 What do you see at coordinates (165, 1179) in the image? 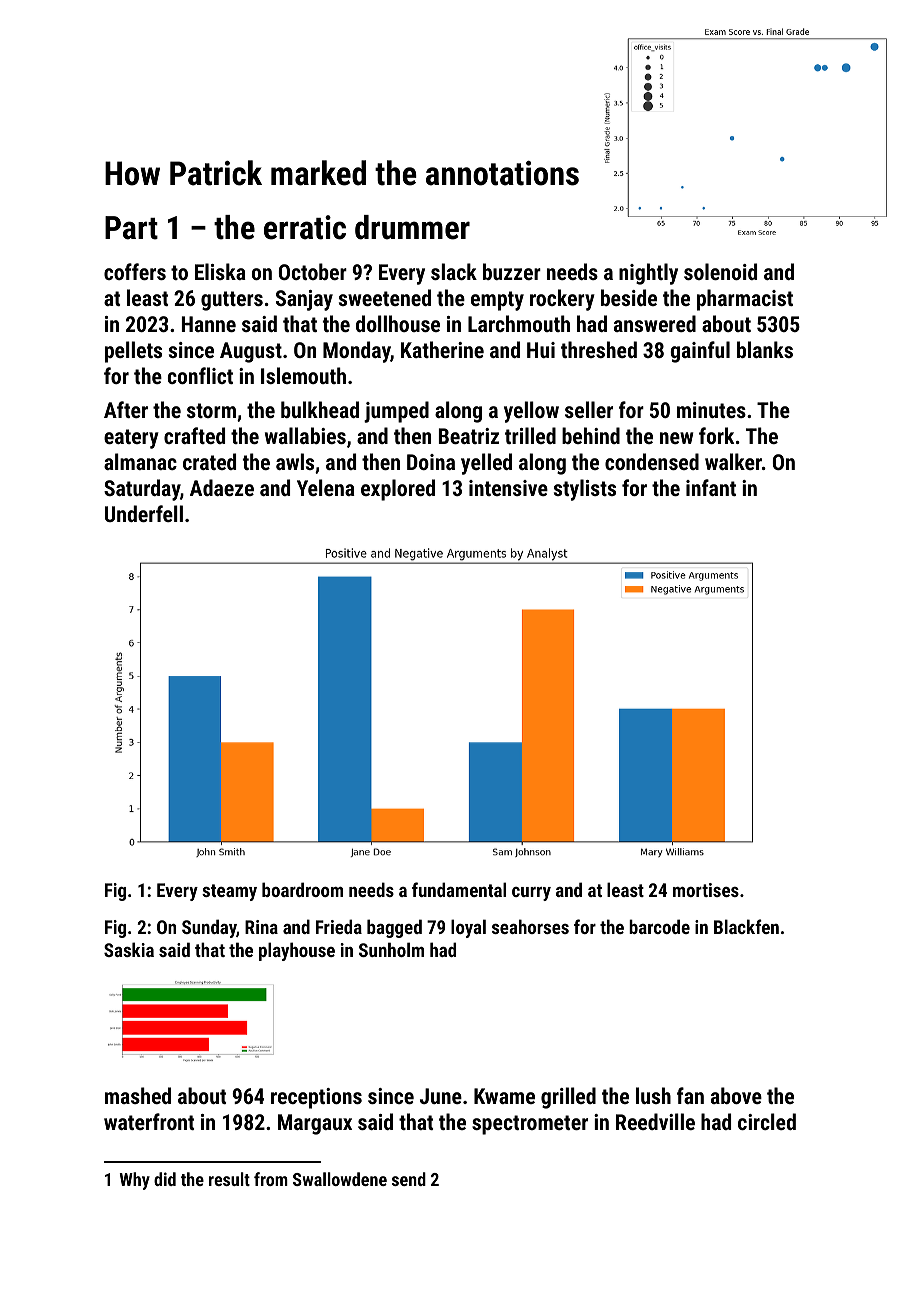
I see `did` at bounding box center [165, 1179].
